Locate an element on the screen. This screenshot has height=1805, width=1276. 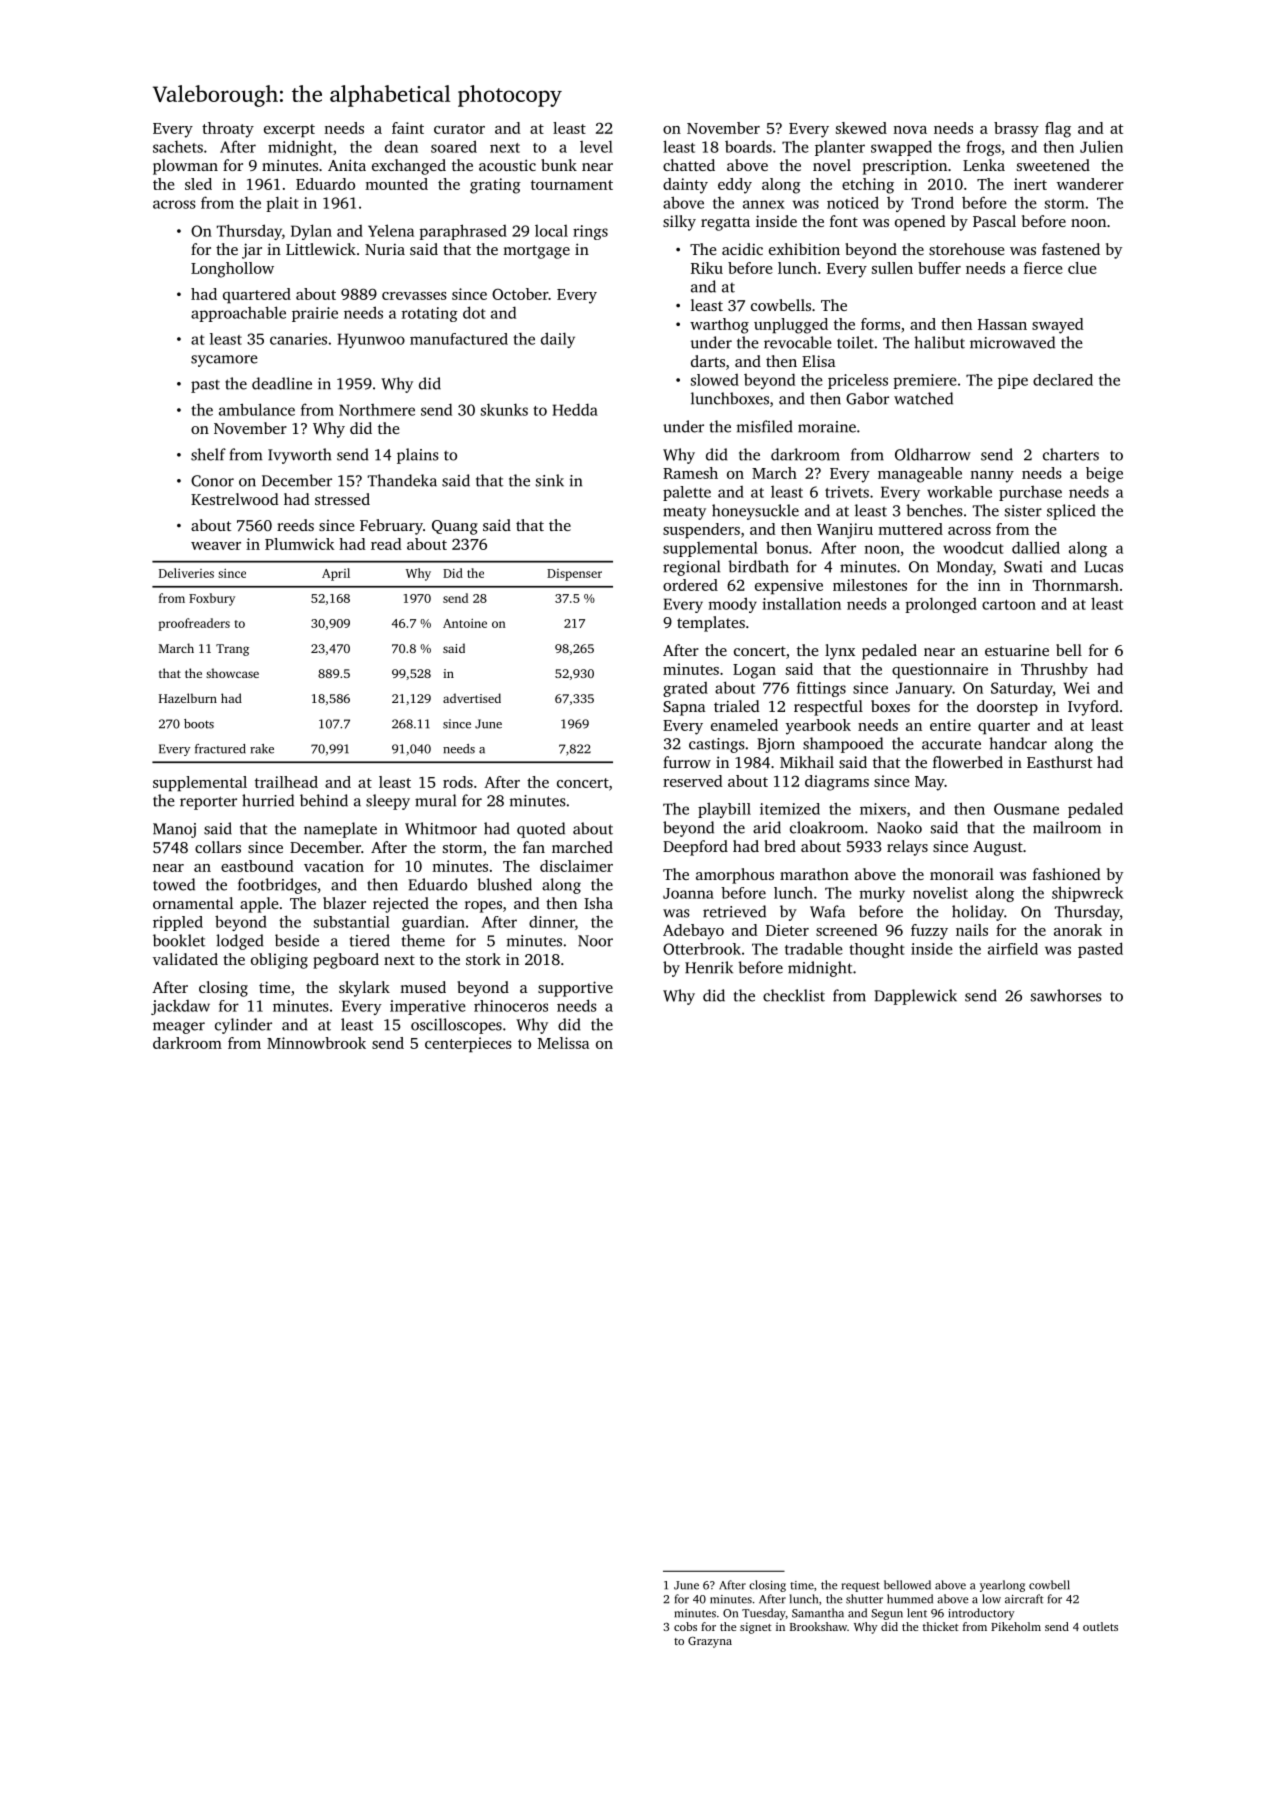
mortgage is located at coordinates (536, 252).
